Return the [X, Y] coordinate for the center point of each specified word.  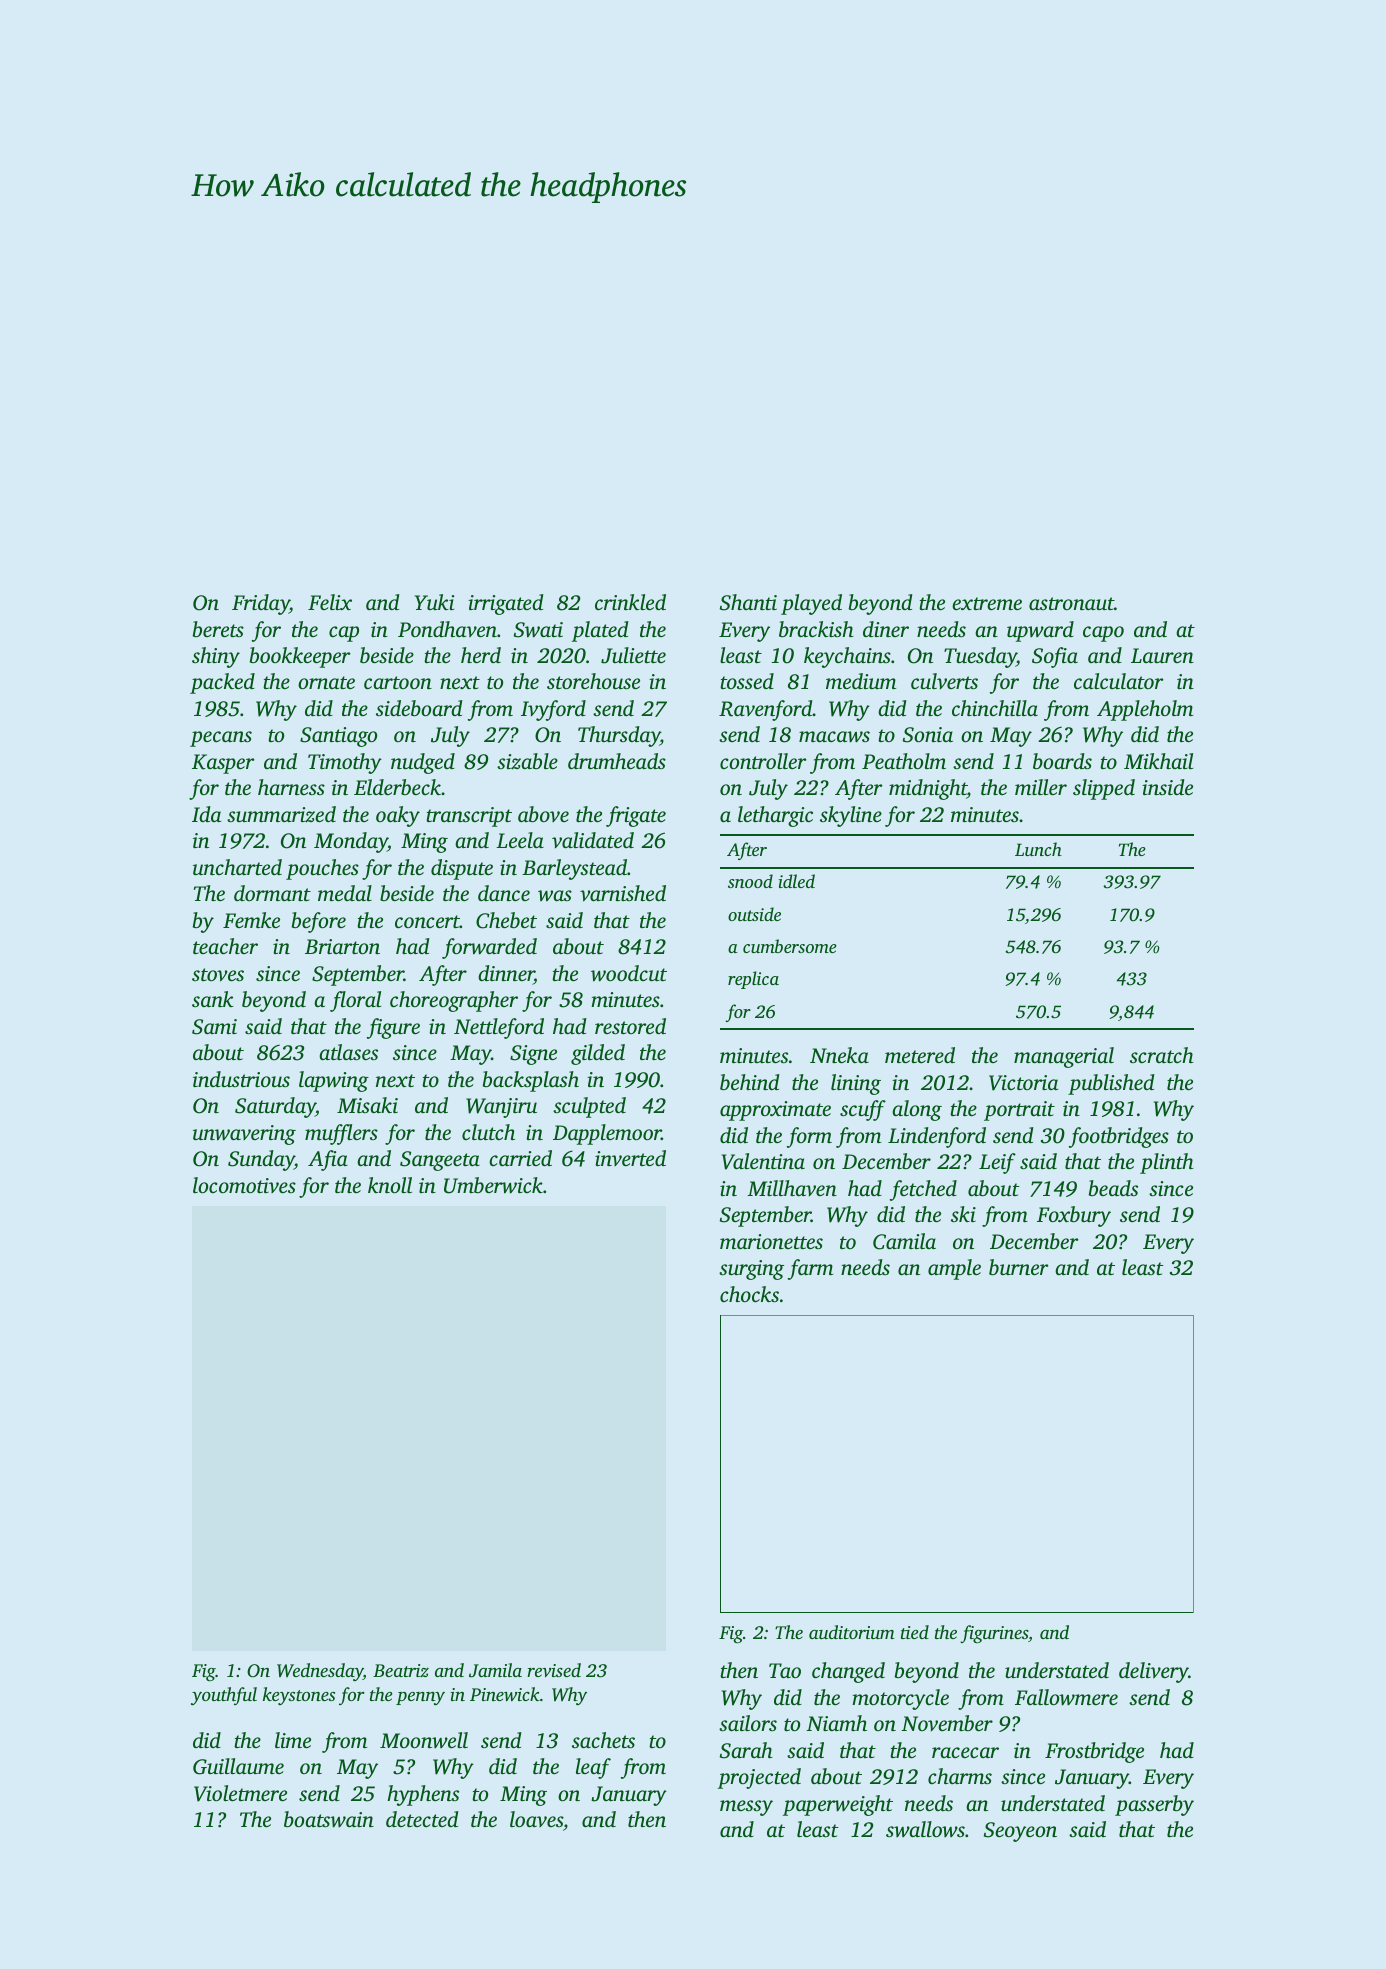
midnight [928, 789]
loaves [536, 1819]
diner [886, 629]
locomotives [244, 1185]
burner [1019, 1267]
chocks [749, 1294]
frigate [636, 816]
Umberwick [493, 1185]
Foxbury [1074, 1216]
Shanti [748, 602]
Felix [330, 602]
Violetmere [240, 1793]
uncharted [237, 867]
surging [751, 1270]
